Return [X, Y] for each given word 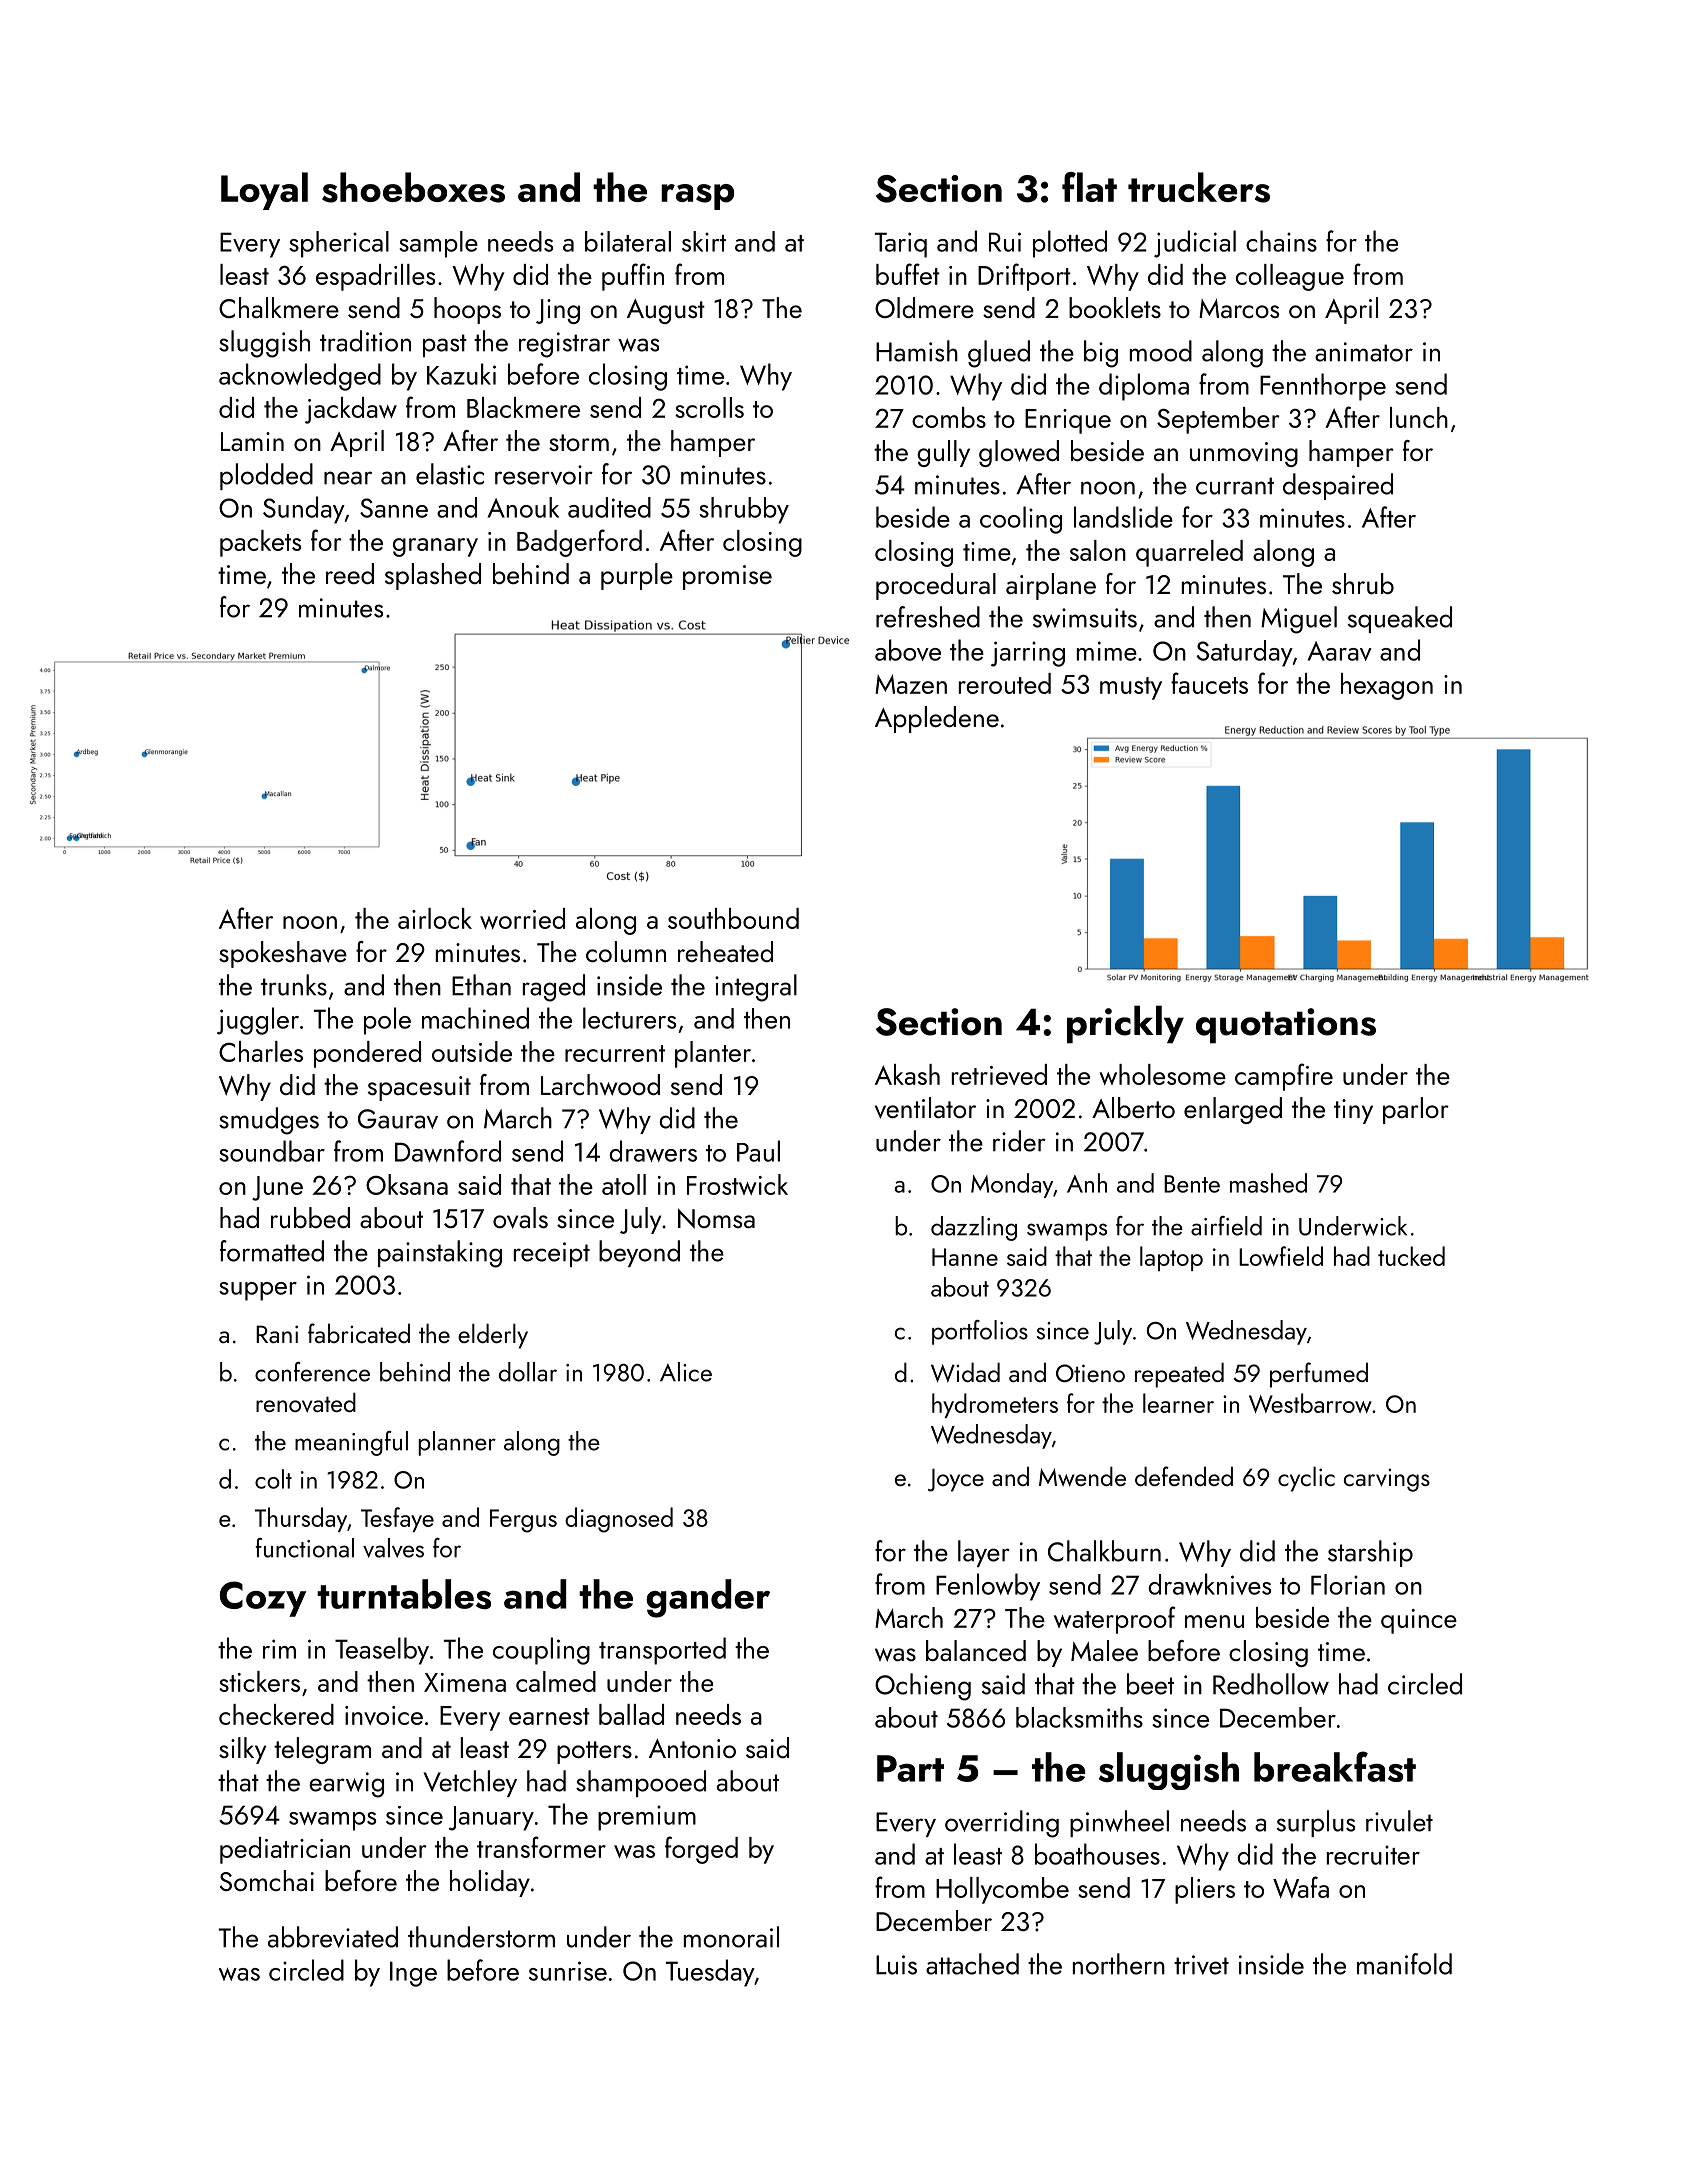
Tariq [901, 245]
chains [1281, 241]
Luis [896, 1965]
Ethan [481, 985]
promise [727, 577]
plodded [266, 476]
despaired [1338, 486]
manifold [1404, 1964]
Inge [413, 1974]
